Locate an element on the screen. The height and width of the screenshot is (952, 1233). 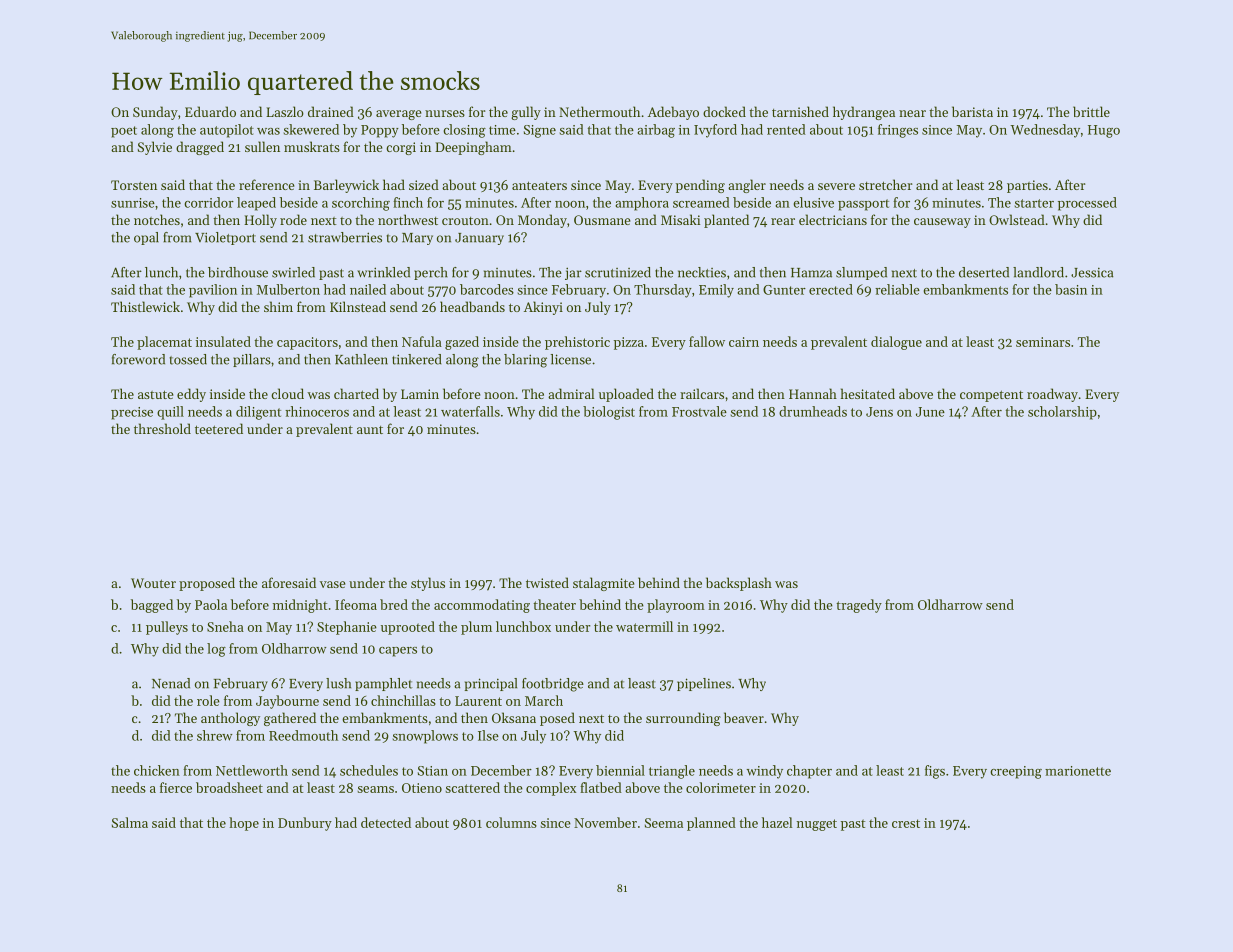
average is located at coordinates (399, 115).
